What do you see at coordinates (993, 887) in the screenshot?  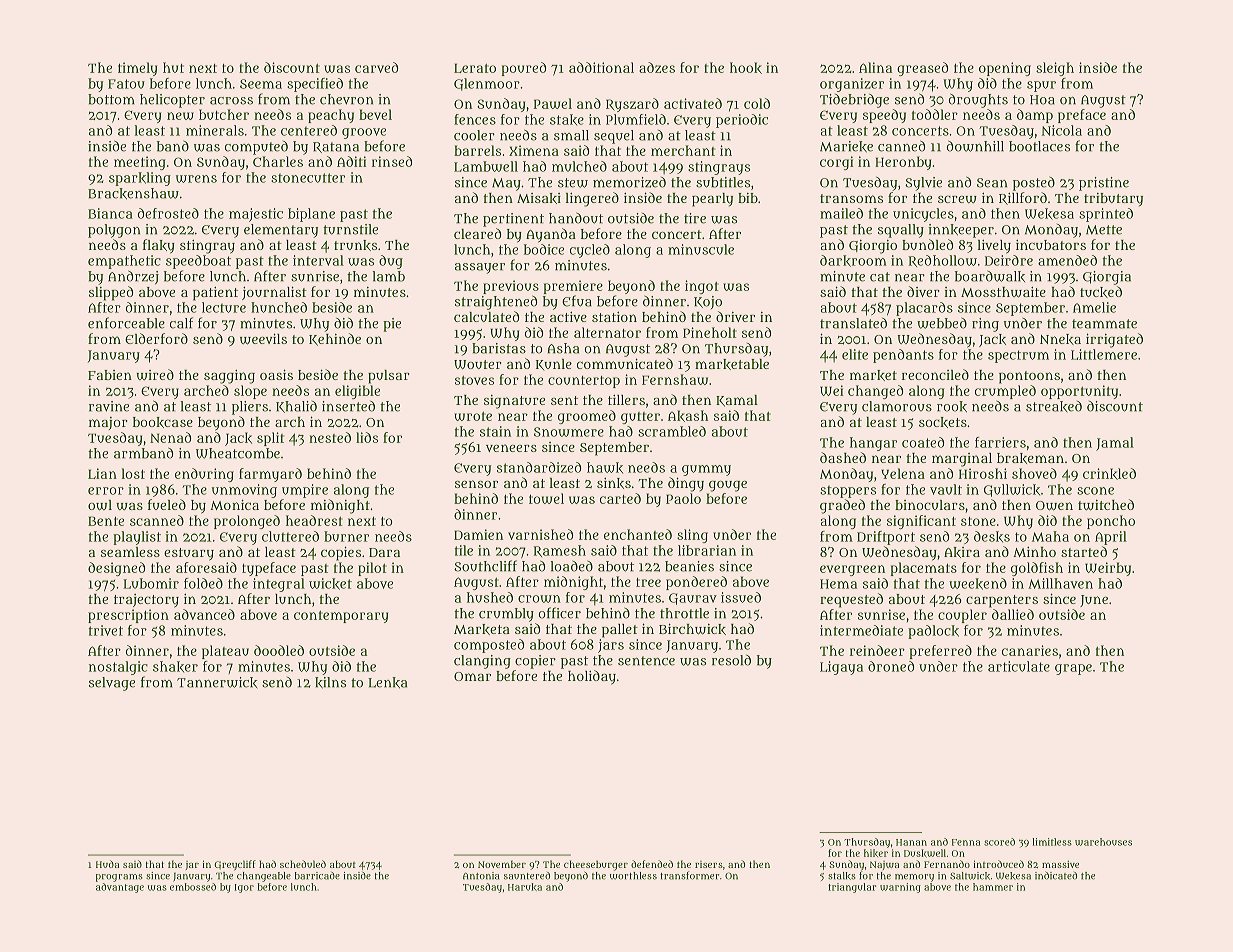 I see `hammer` at bounding box center [993, 887].
